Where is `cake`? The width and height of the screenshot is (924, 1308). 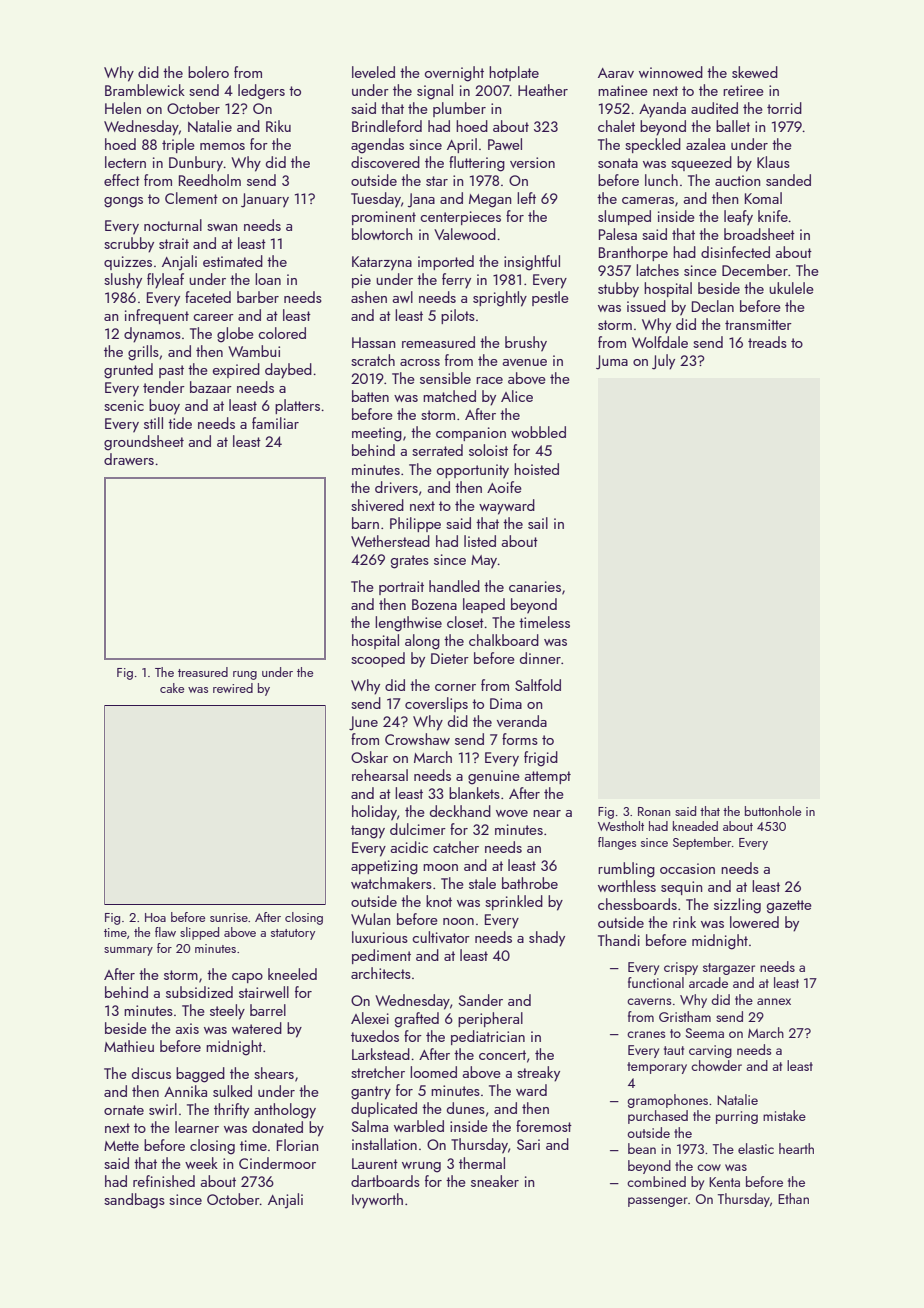 cake is located at coordinates (172, 688).
